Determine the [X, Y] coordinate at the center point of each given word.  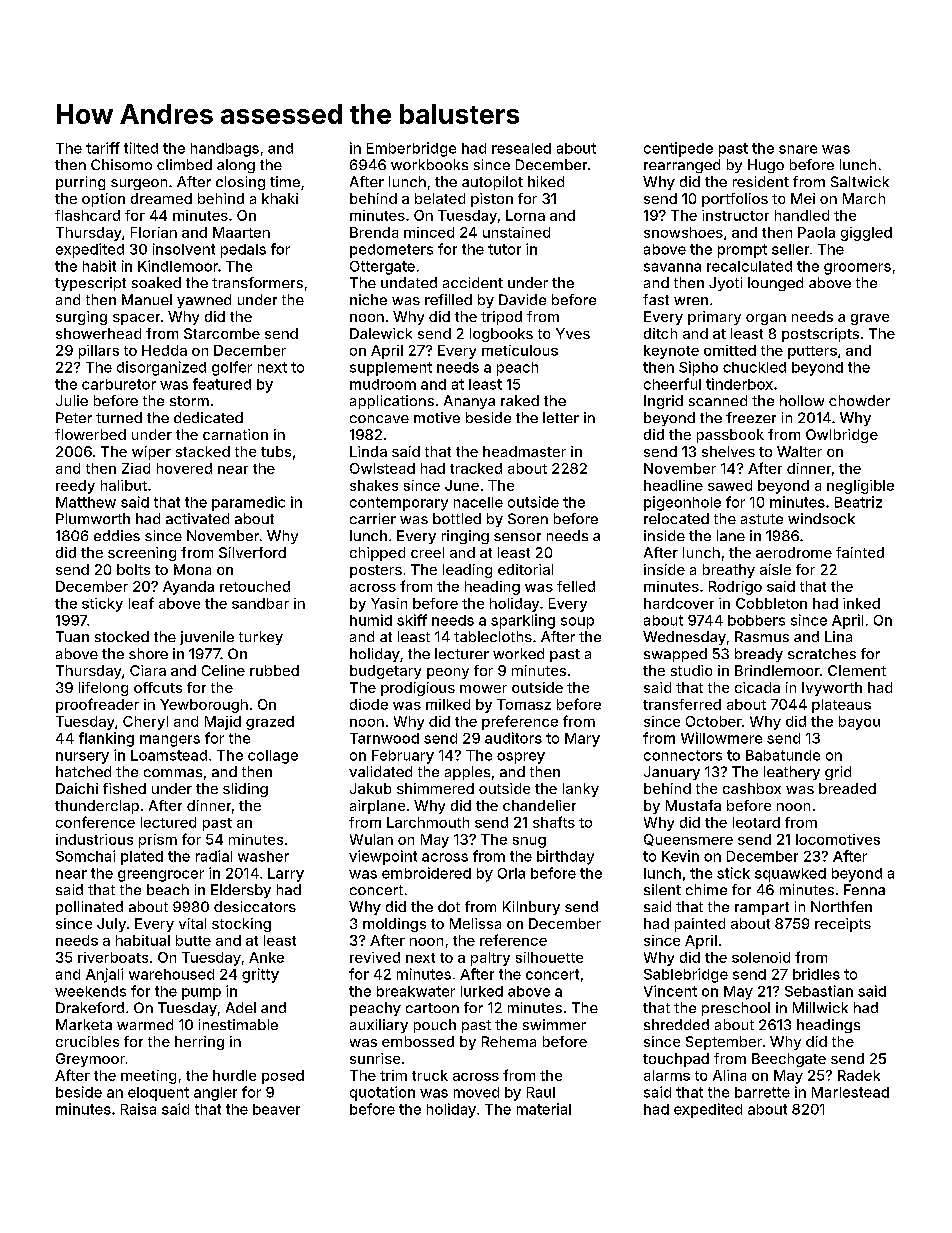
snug [529, 842]
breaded [847, 788]
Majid [223, 723]
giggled [866, 234]
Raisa [138, 1109]
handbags [225, 150]
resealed [521, 148]
